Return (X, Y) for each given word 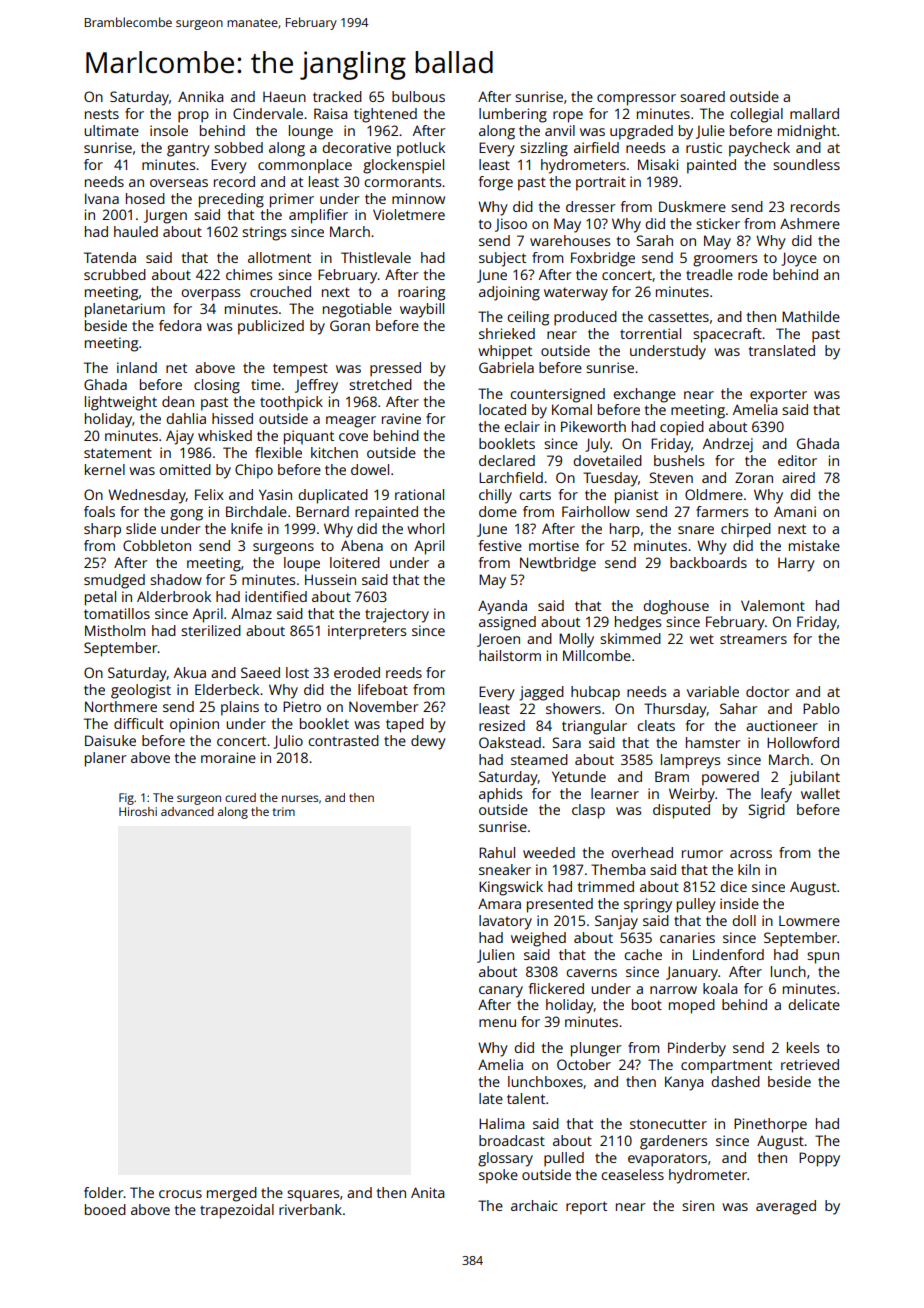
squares (313, 1196)
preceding (231, 200)
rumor (702, 854)
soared (702, 96)
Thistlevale (376, 257)
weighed (538, 939)
